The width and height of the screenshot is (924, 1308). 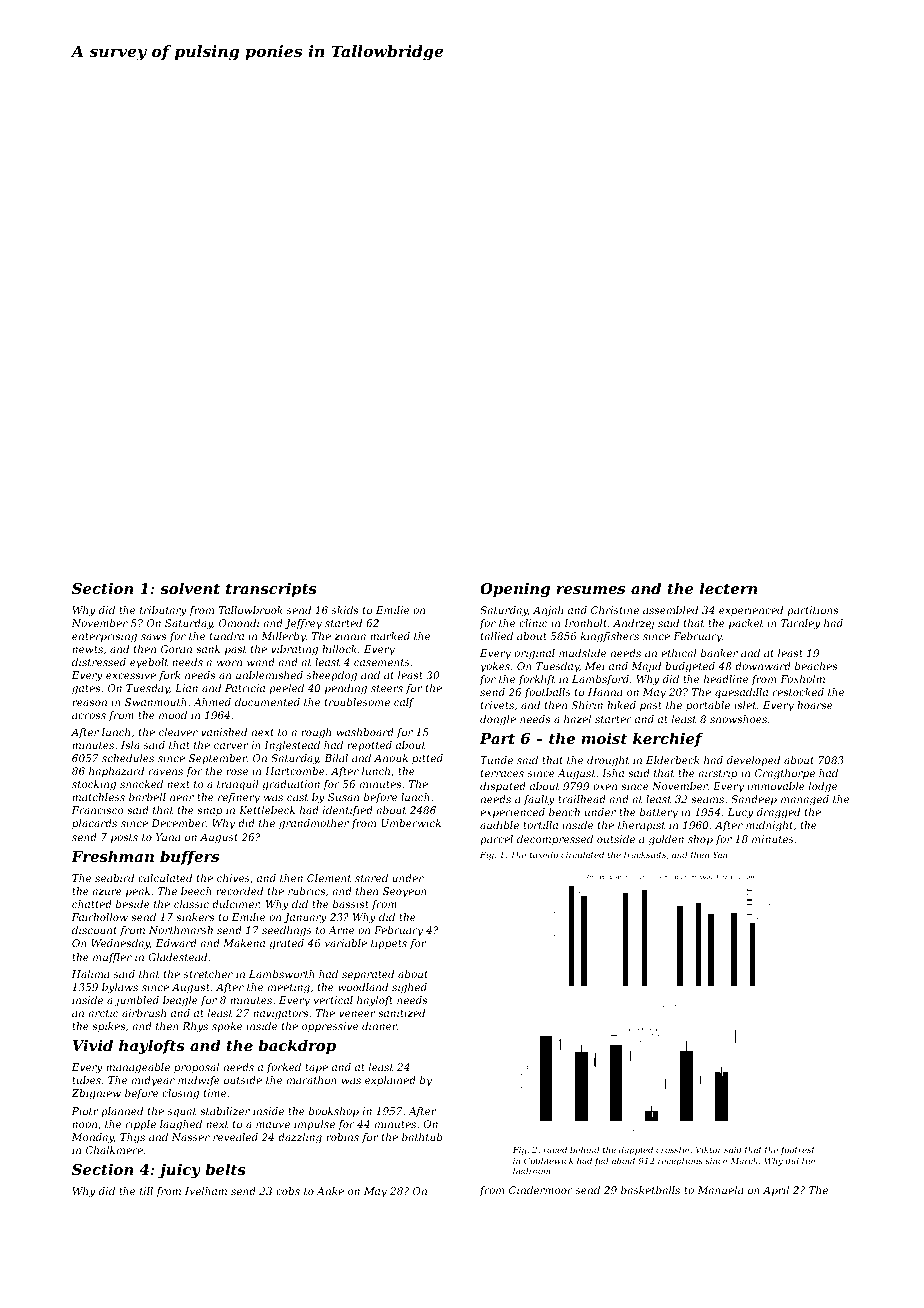 I want to click on Opening, so click(x=515, y=590).
